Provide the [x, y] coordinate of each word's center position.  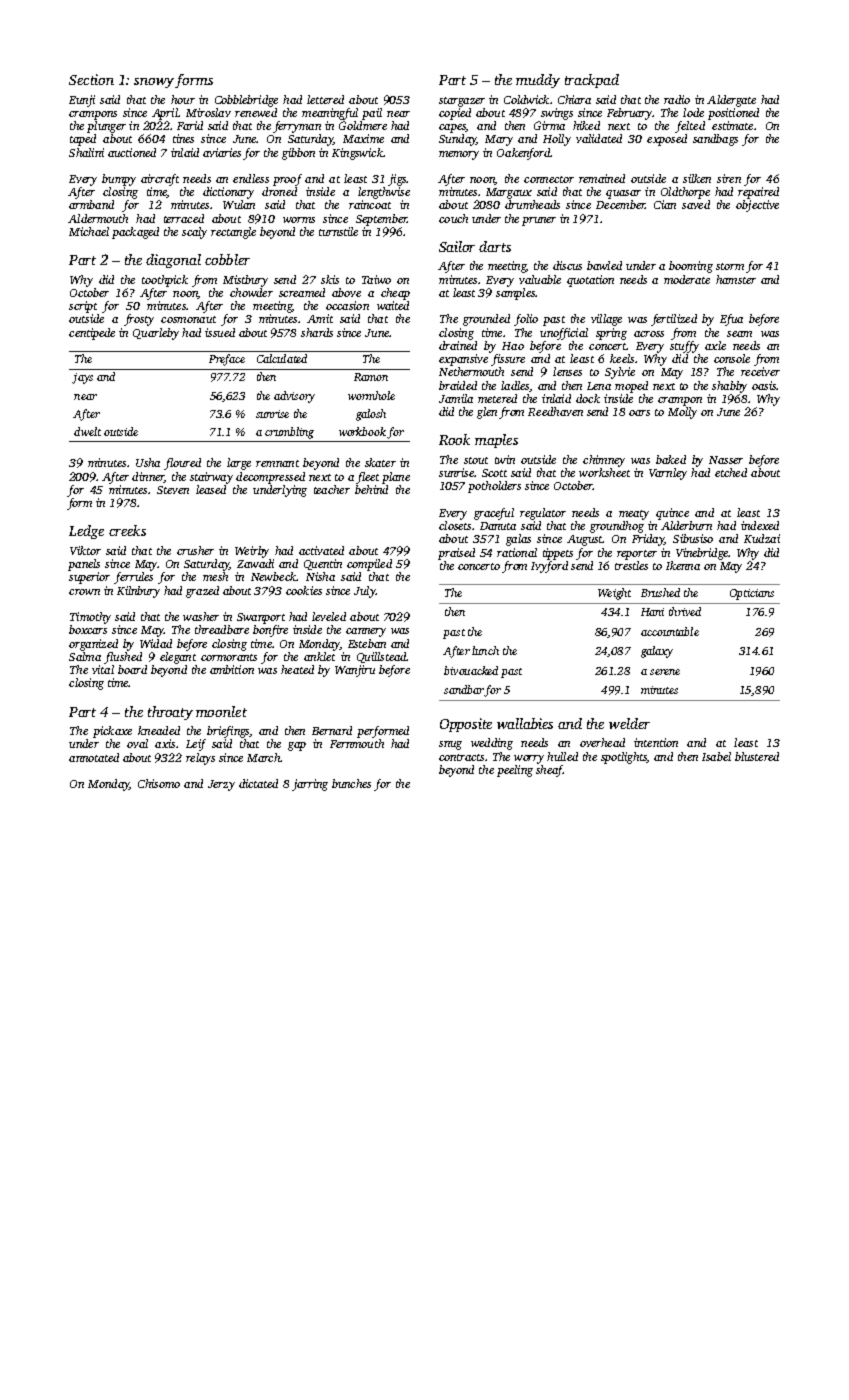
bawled [604, 265]
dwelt [87, 431]
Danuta [498, 526]
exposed [667, 140]
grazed [202, 592]
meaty [634, 515]
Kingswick [357, 154]
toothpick [165, 281]
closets [455, 525]
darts [495, 246]
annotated [94, 757]
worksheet [604, 472]
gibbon [298, 154]
